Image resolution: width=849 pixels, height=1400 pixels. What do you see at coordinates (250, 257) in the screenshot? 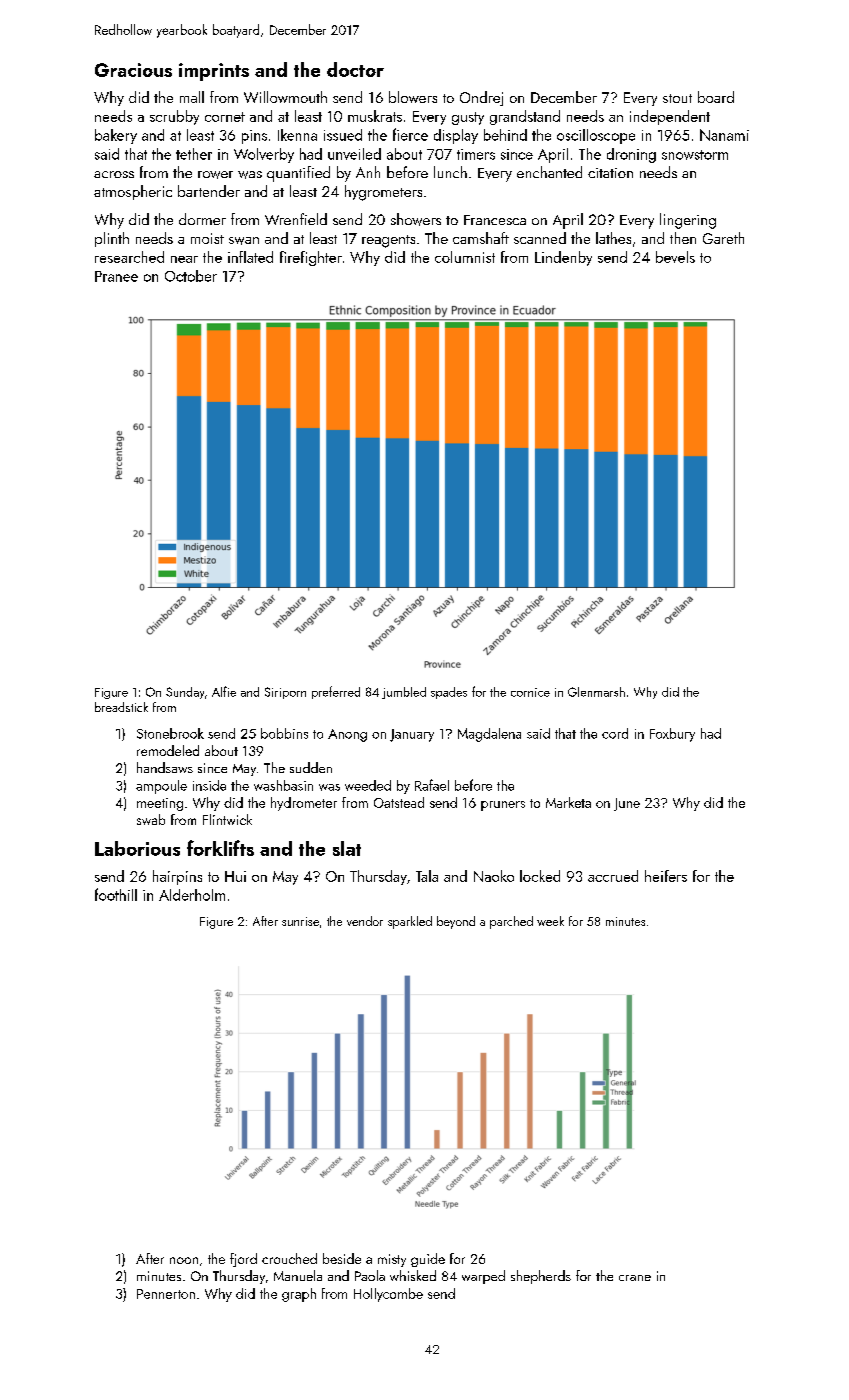
I see `inflated` at bounding box center [250, 257].
